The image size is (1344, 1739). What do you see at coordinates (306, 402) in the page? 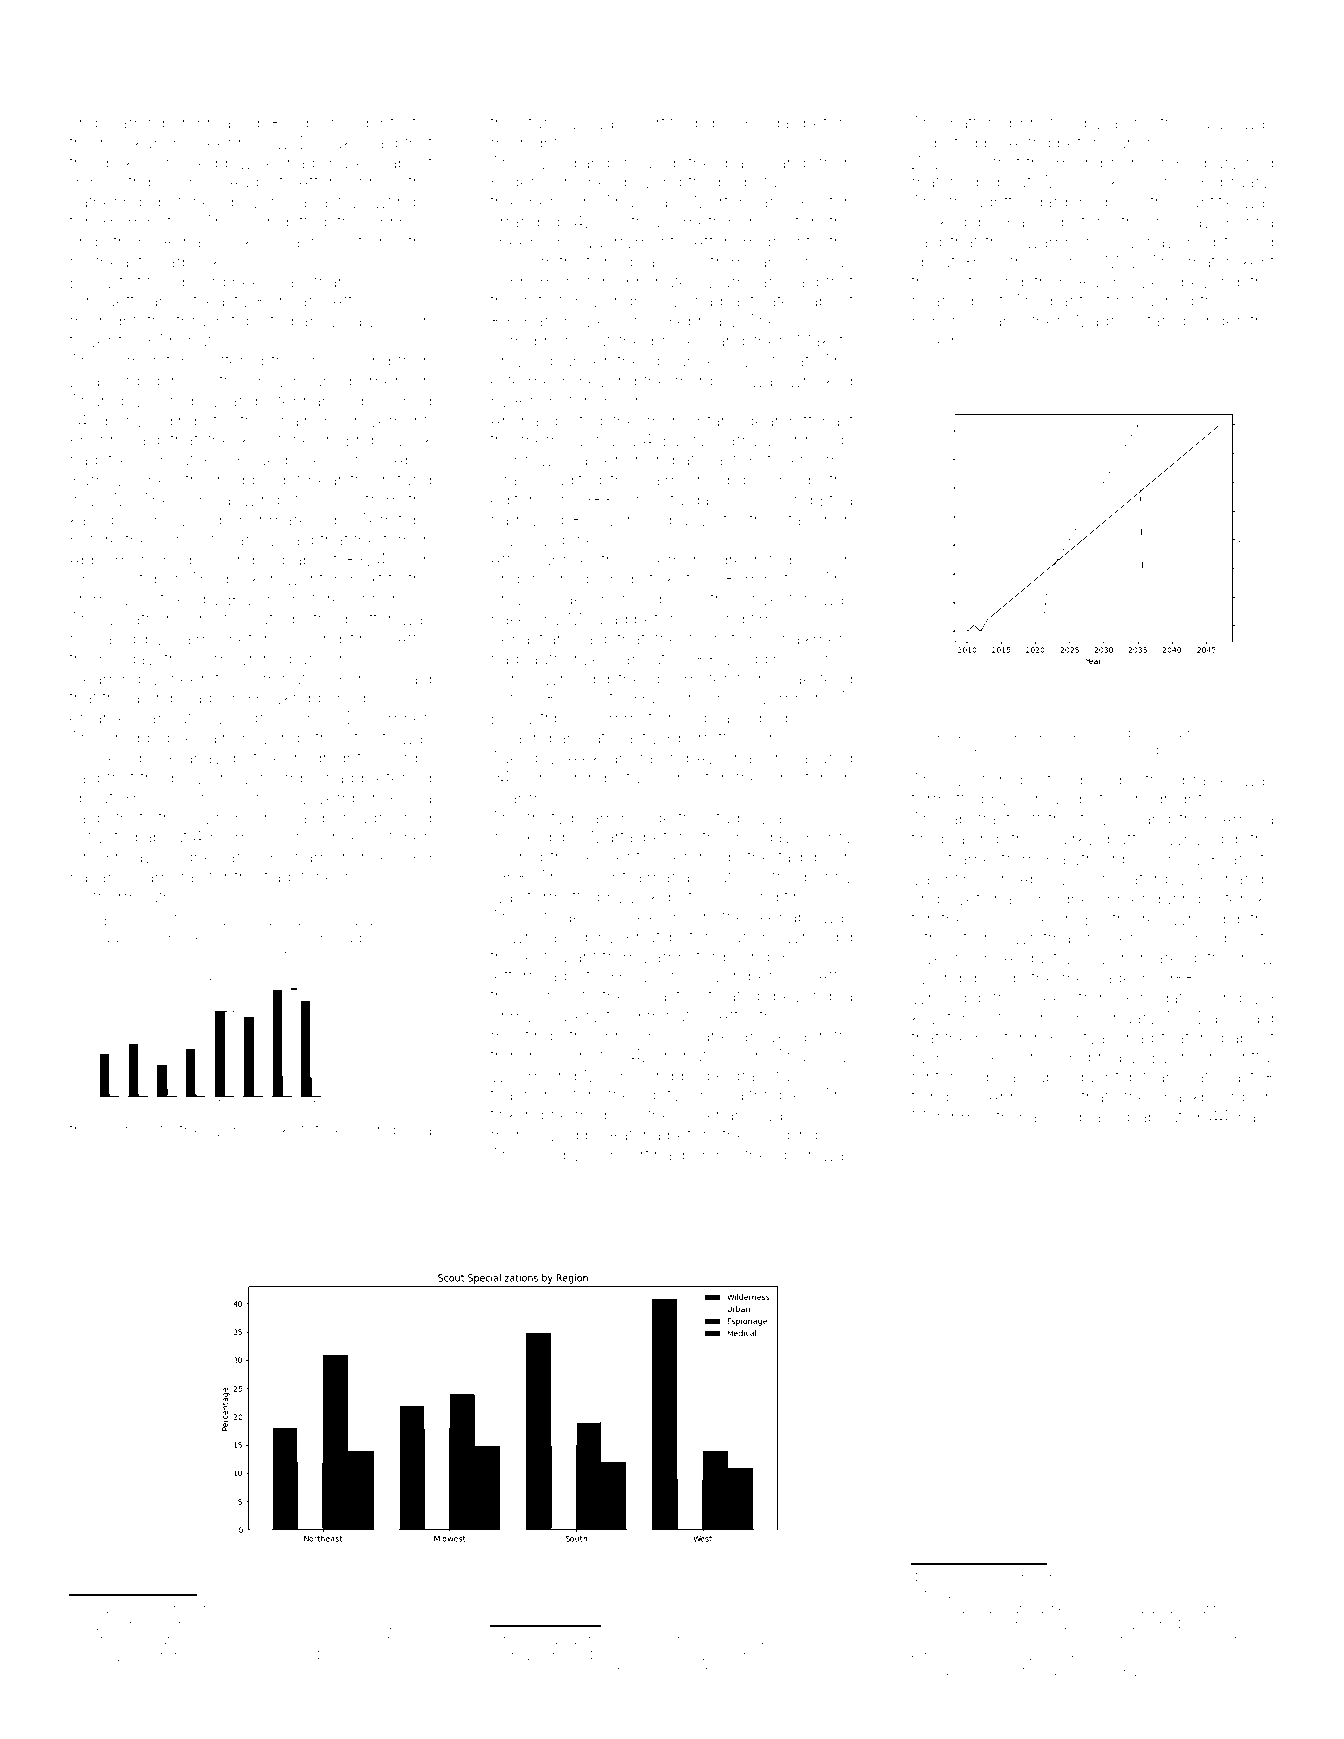
I see `Stephanie` at bounding box center [306, 402].
